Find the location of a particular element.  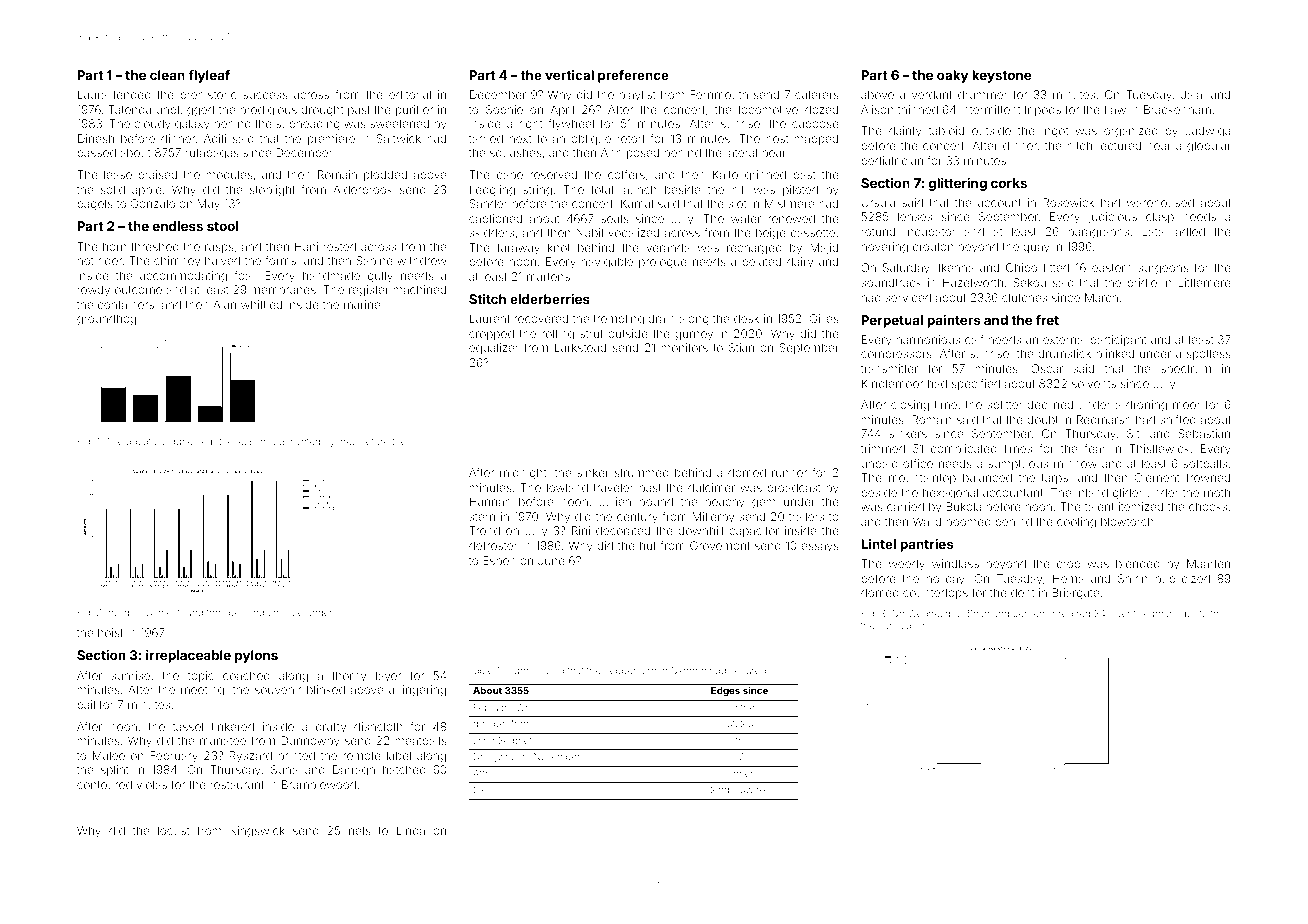

Sophie is located at coordinates (504, 110).
